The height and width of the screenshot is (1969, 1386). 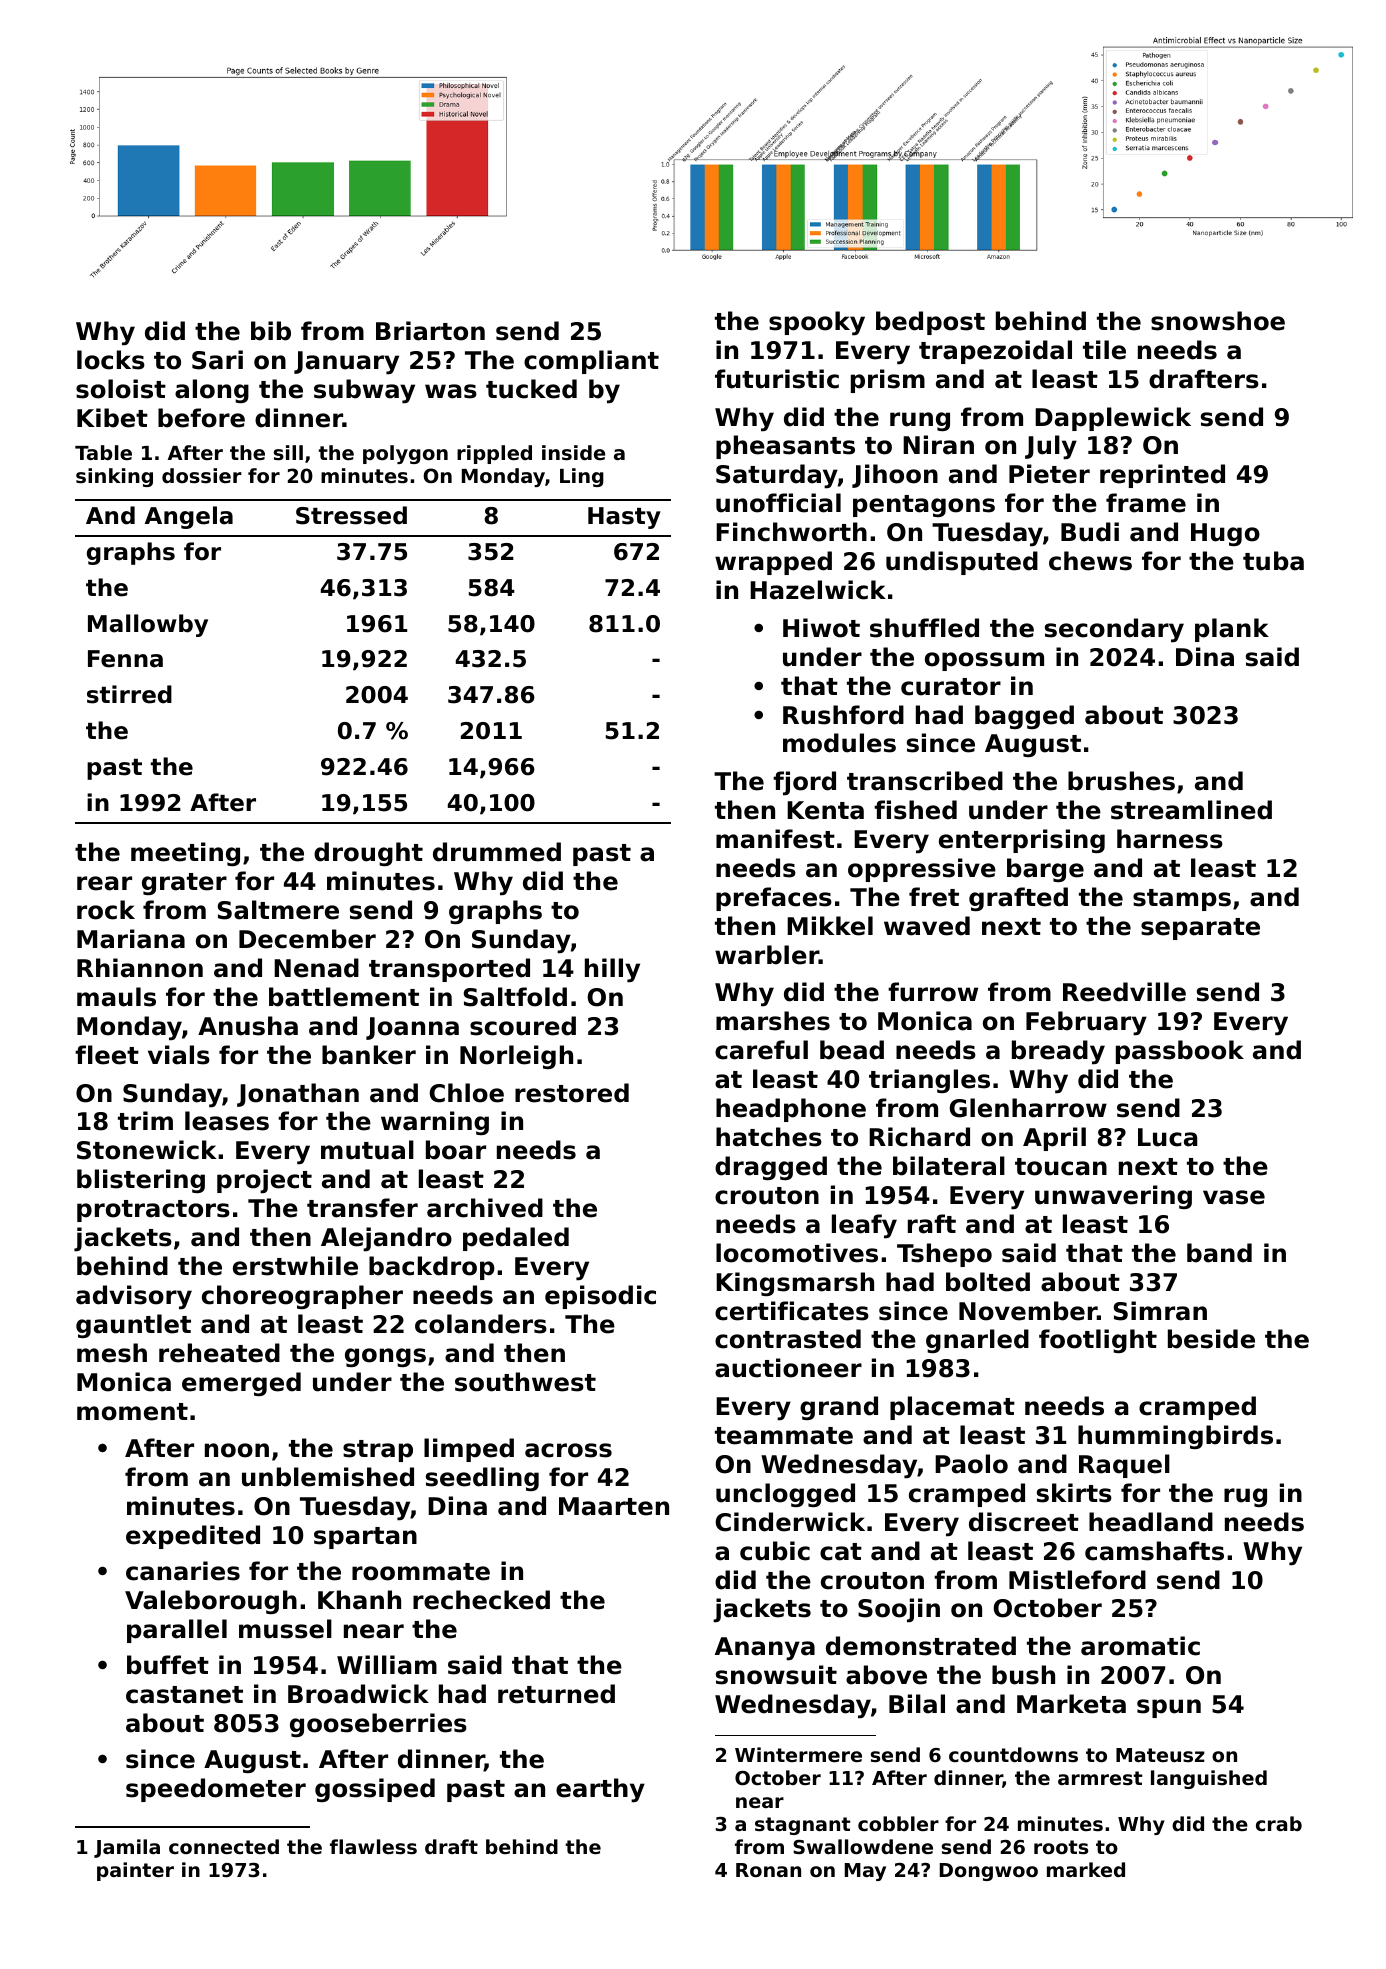 I want to click on snowshoe, so click(x=1218, y=321).
